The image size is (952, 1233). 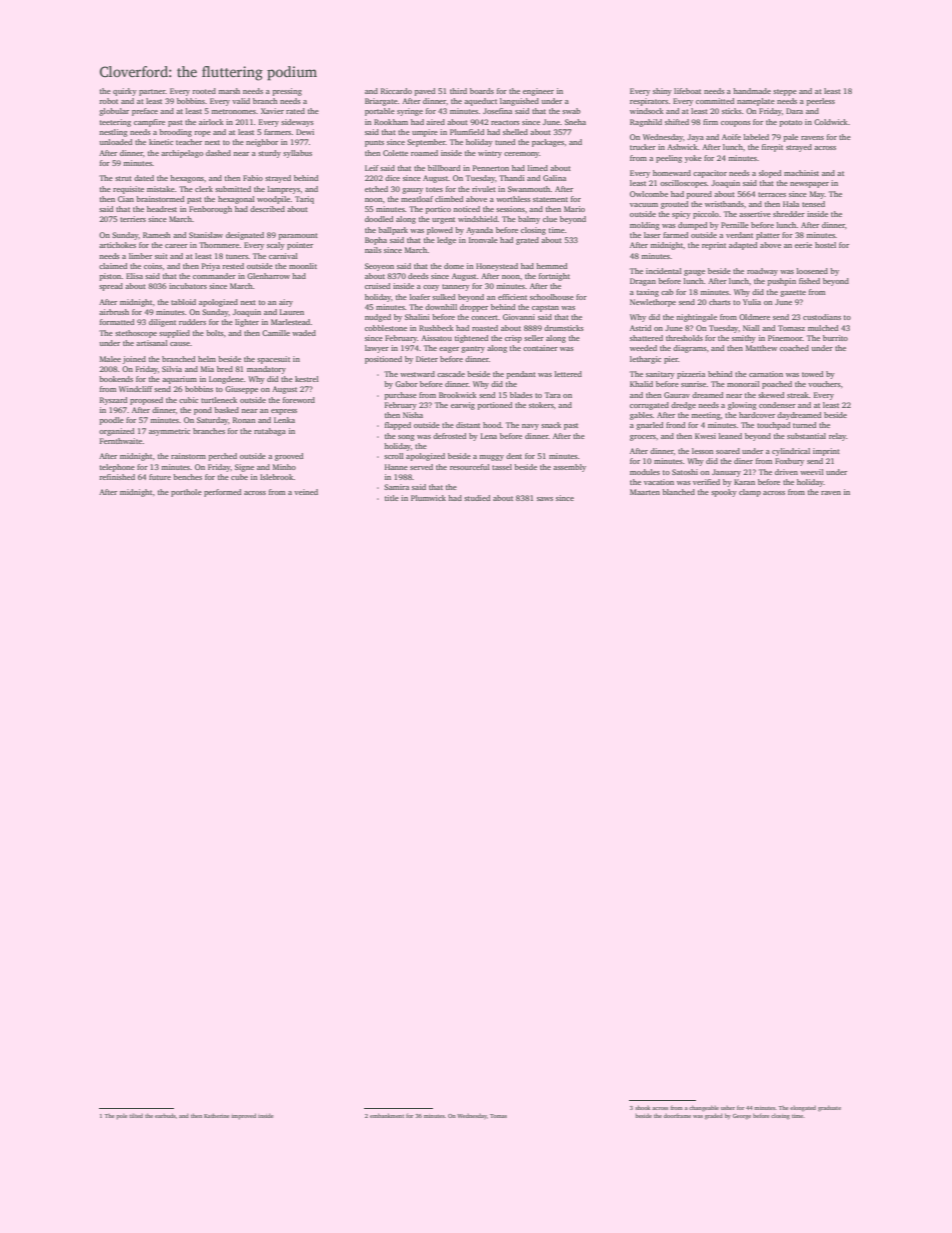 I want to click on porthole, so click(x=186, y=493).
